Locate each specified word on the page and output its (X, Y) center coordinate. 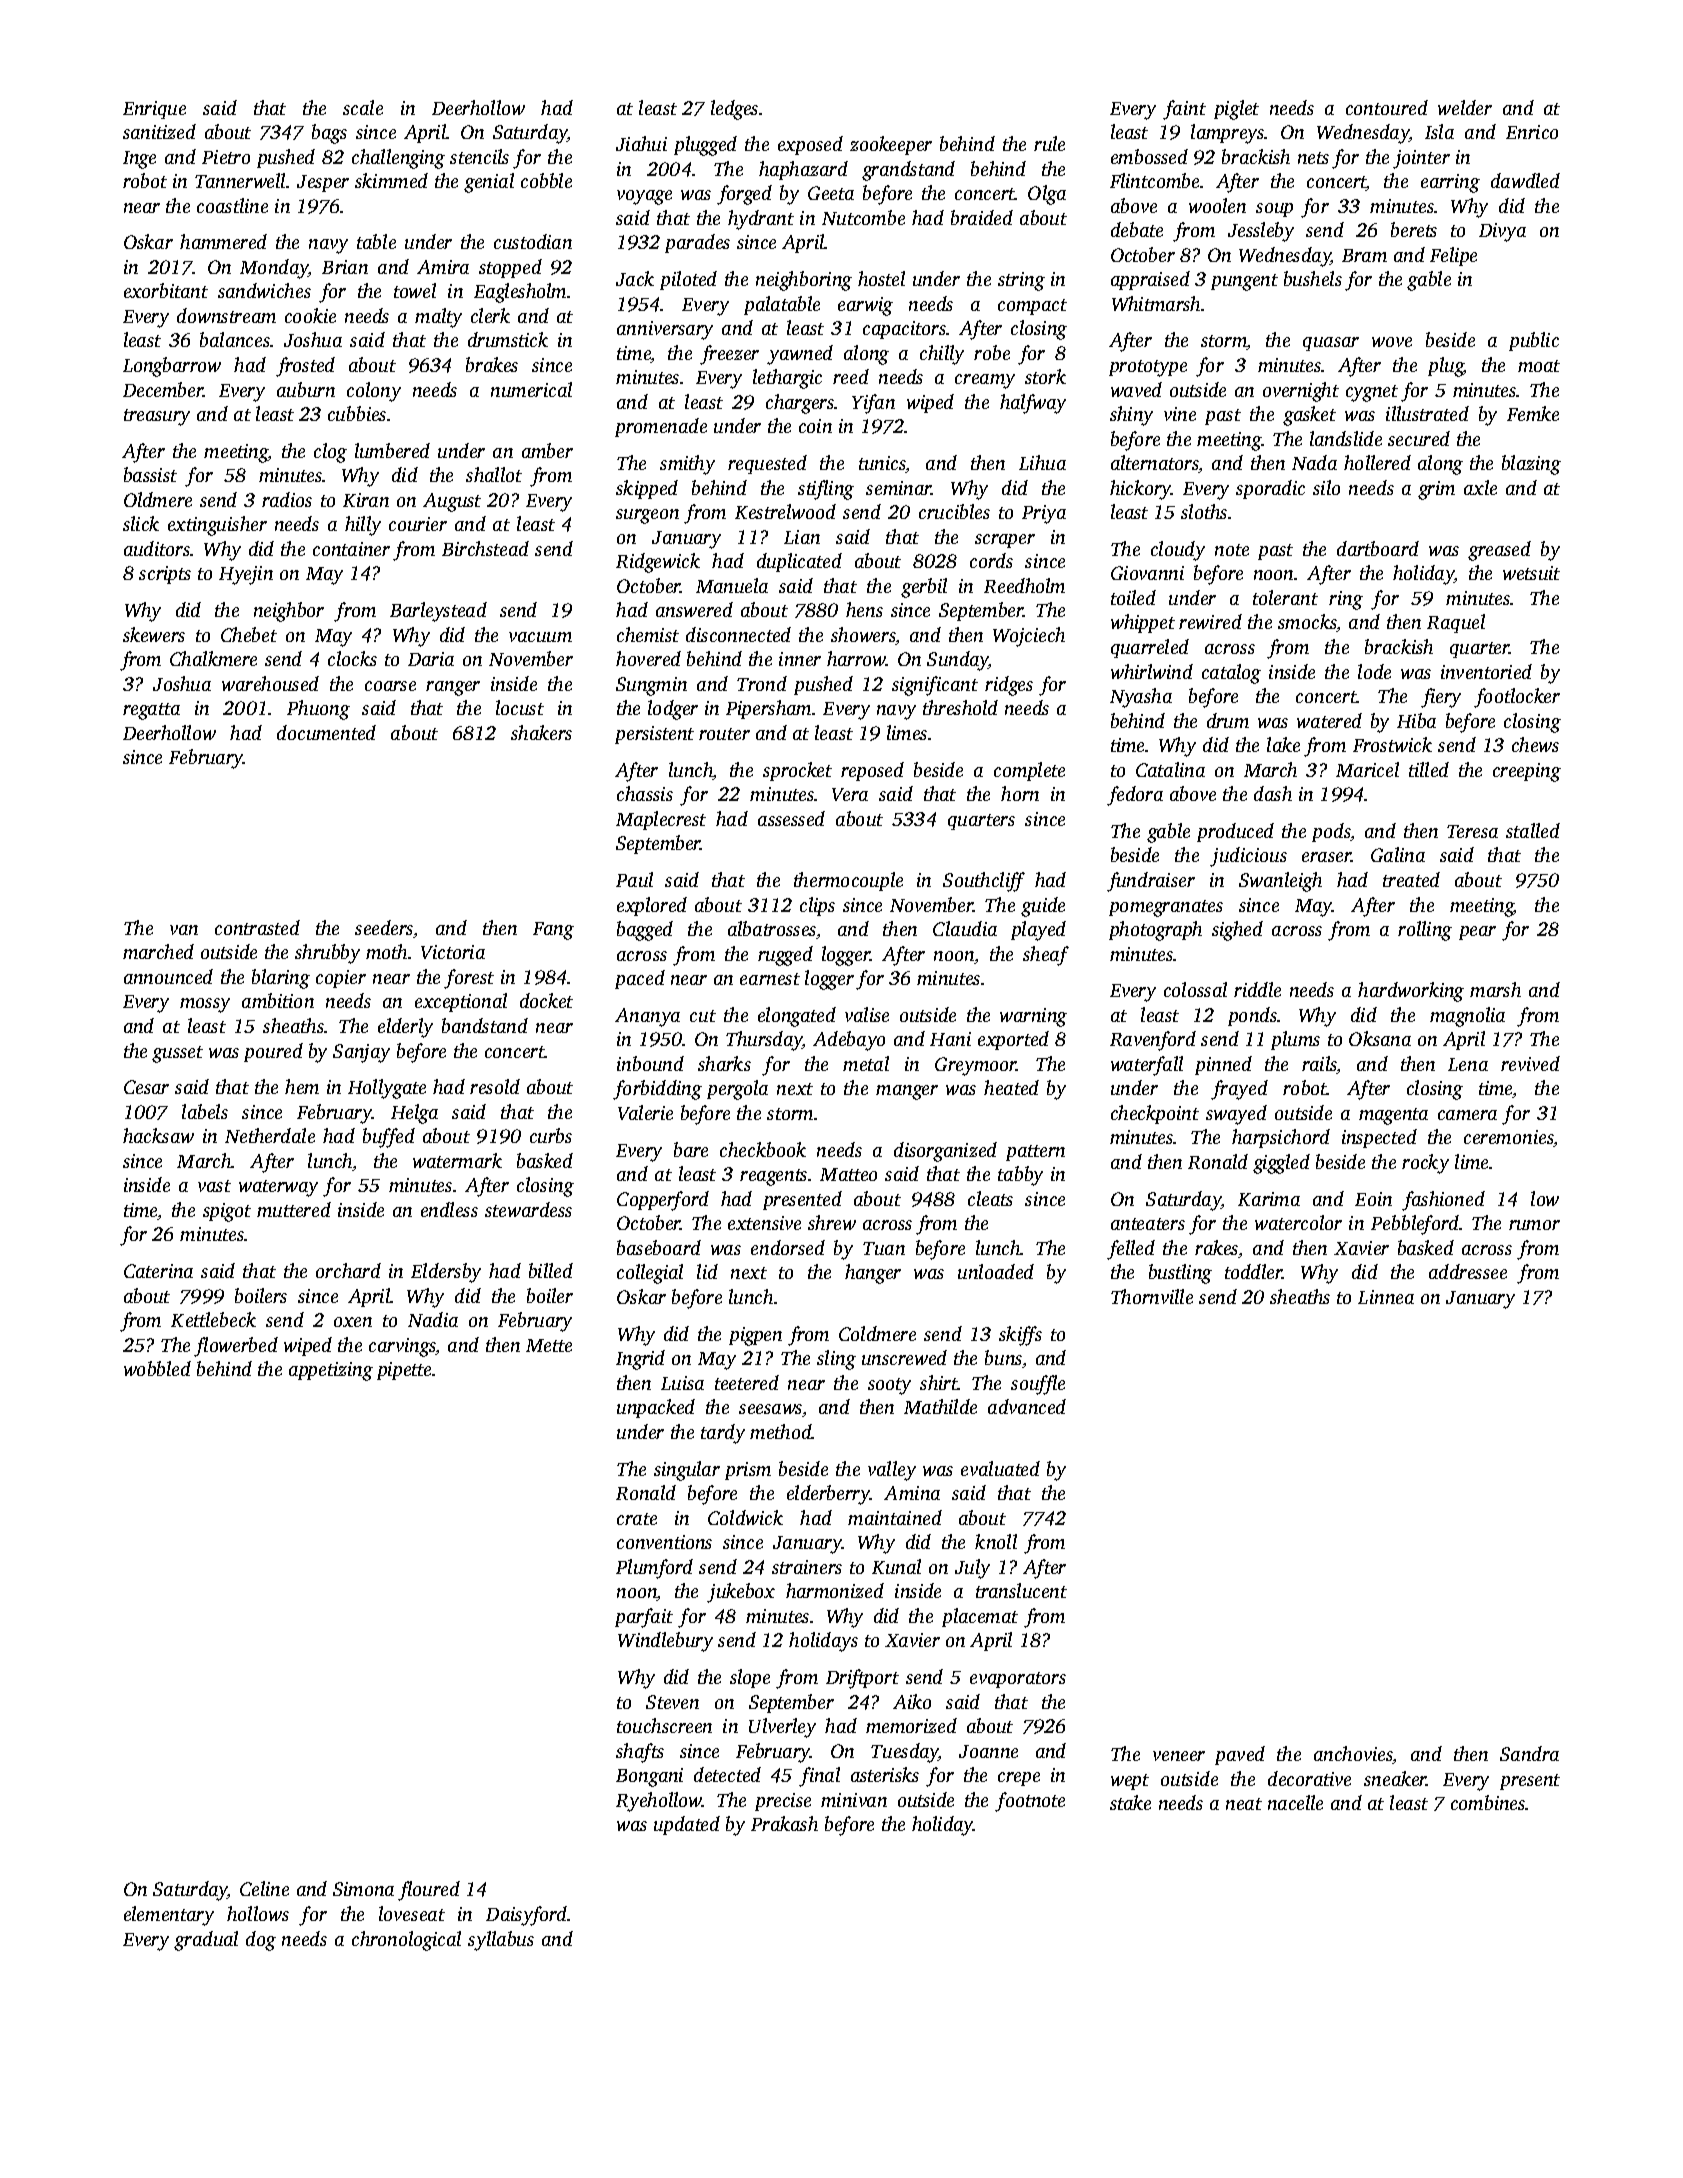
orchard (348, 1270)
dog (261, 1941)
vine (1180, 414)
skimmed (391, 180)
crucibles (954, 511)
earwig (865, 306)
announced (168, 976)
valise (867, 1014)
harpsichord (1281, 1138)
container (351, 549)
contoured (1387, 107)
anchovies (1353, 1755)
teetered (747, 1382)
